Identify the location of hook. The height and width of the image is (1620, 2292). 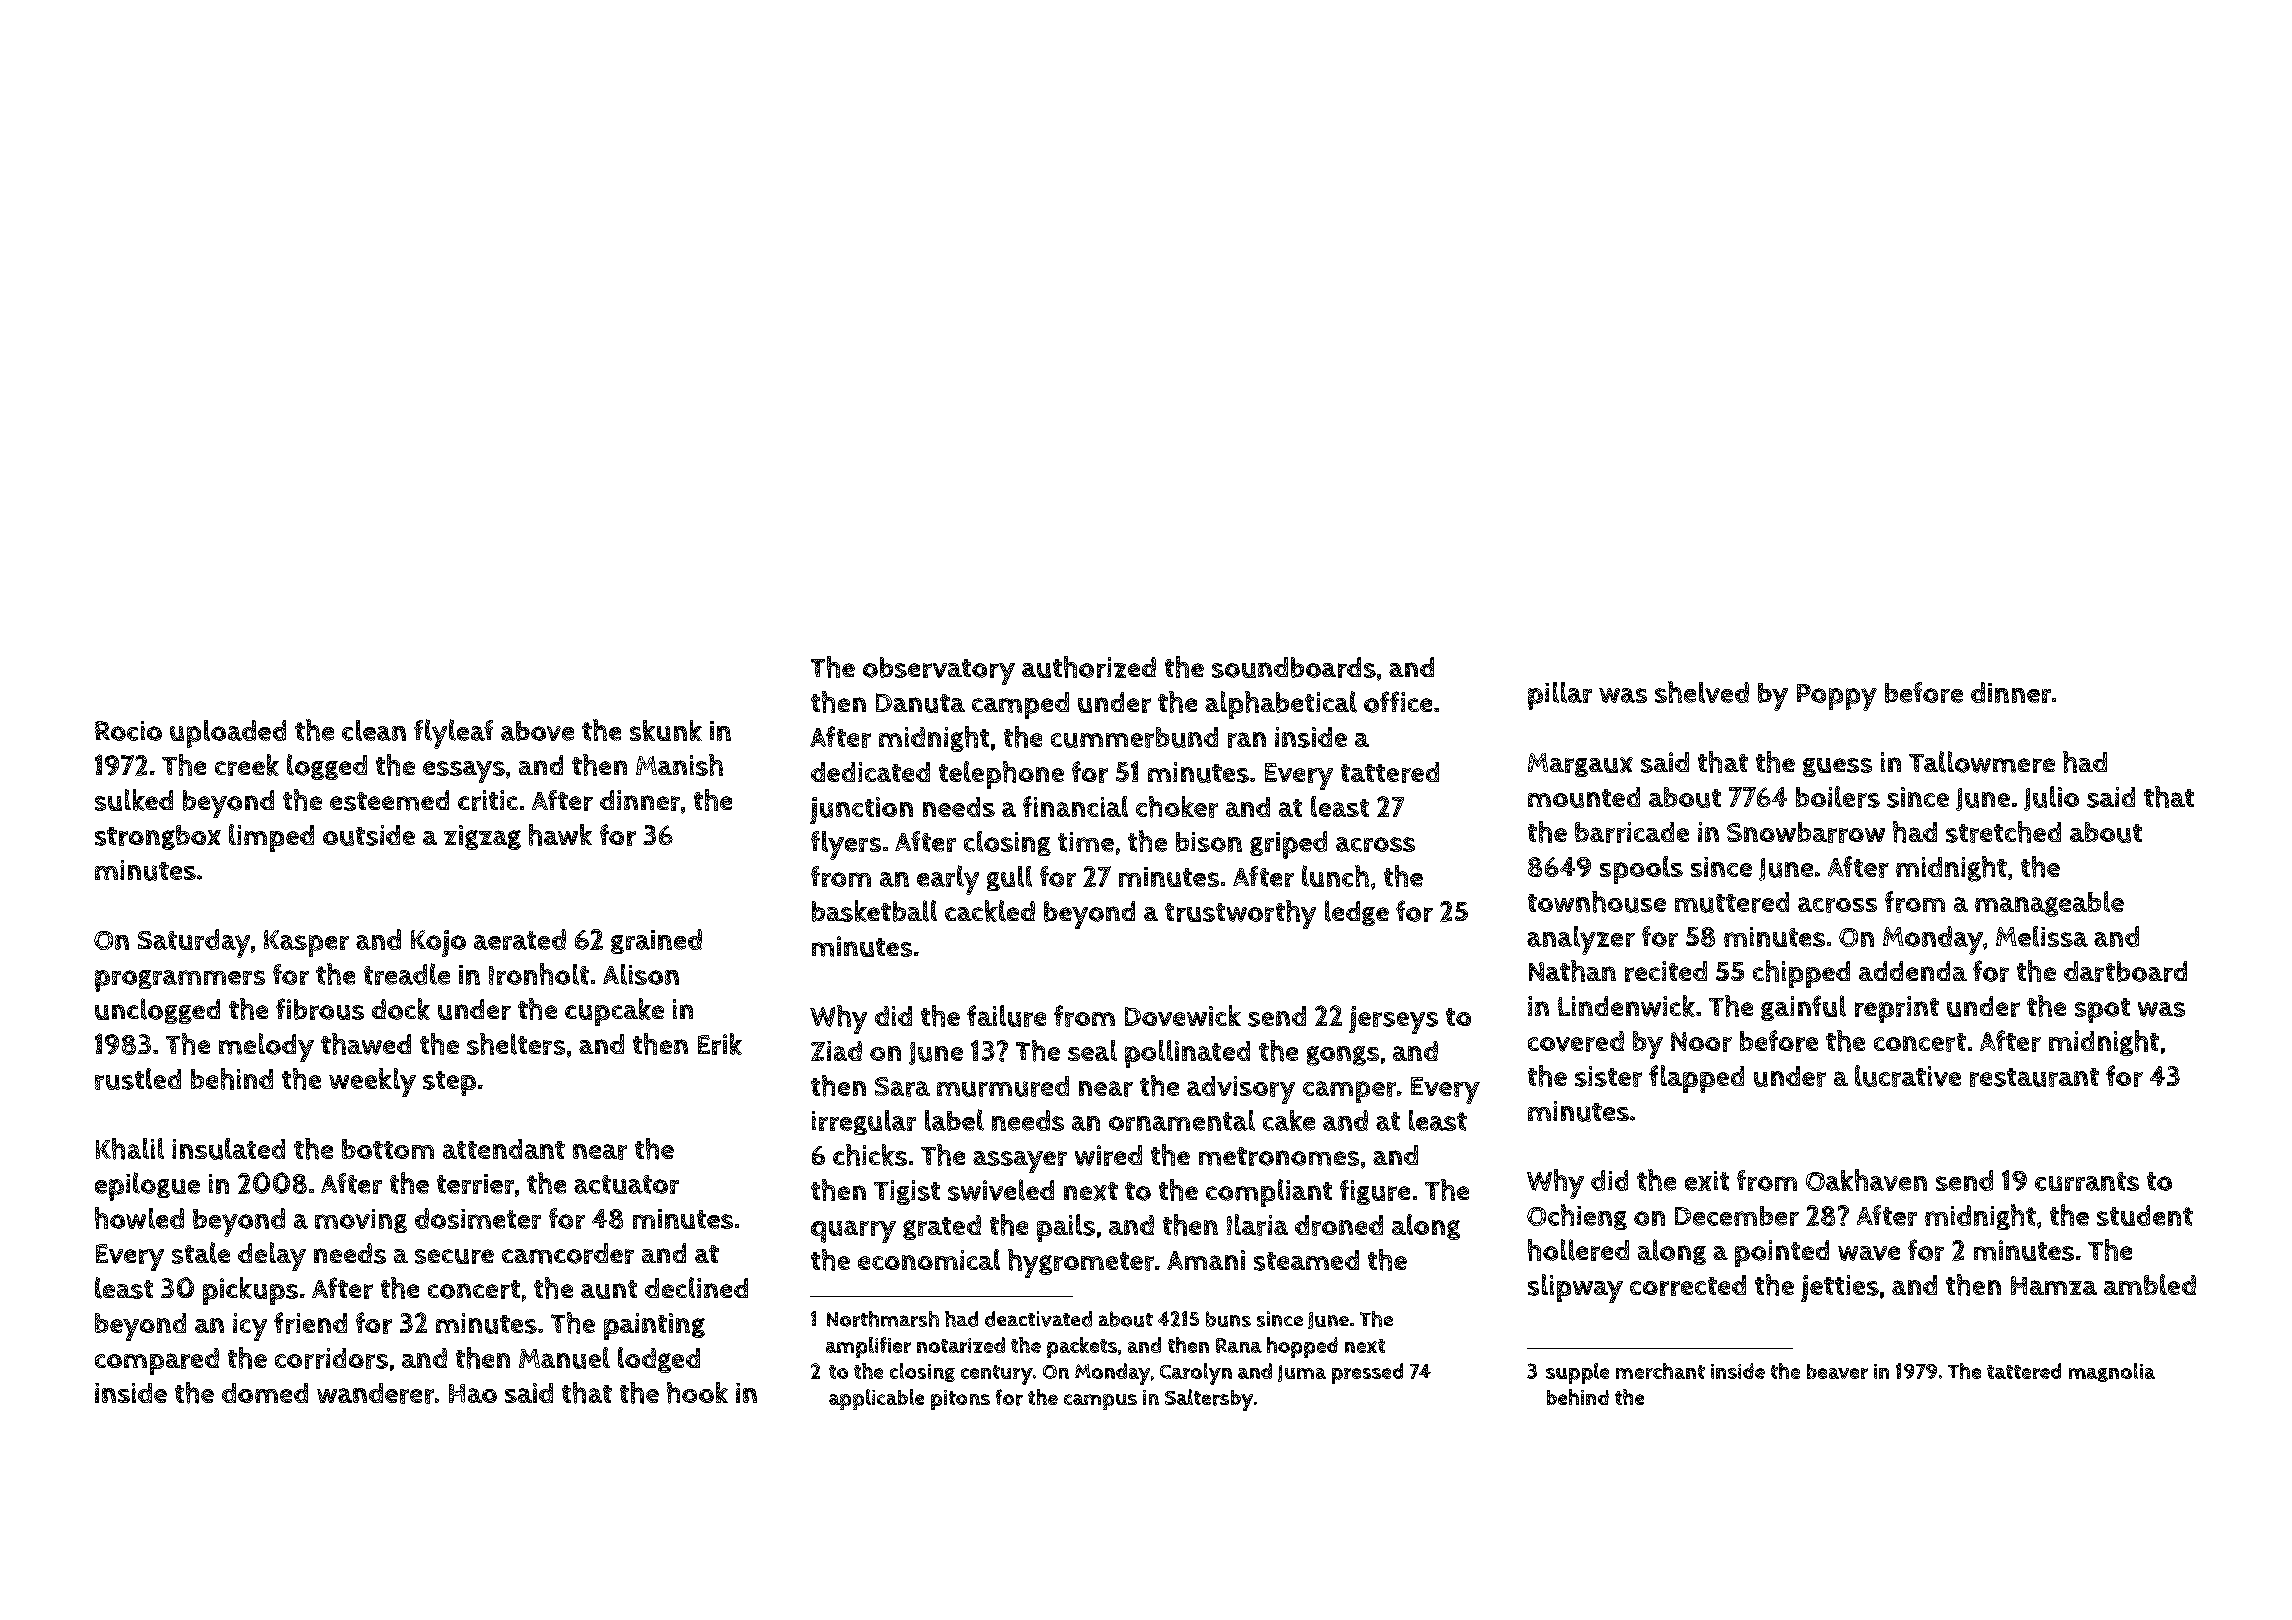
(697, 1393).
